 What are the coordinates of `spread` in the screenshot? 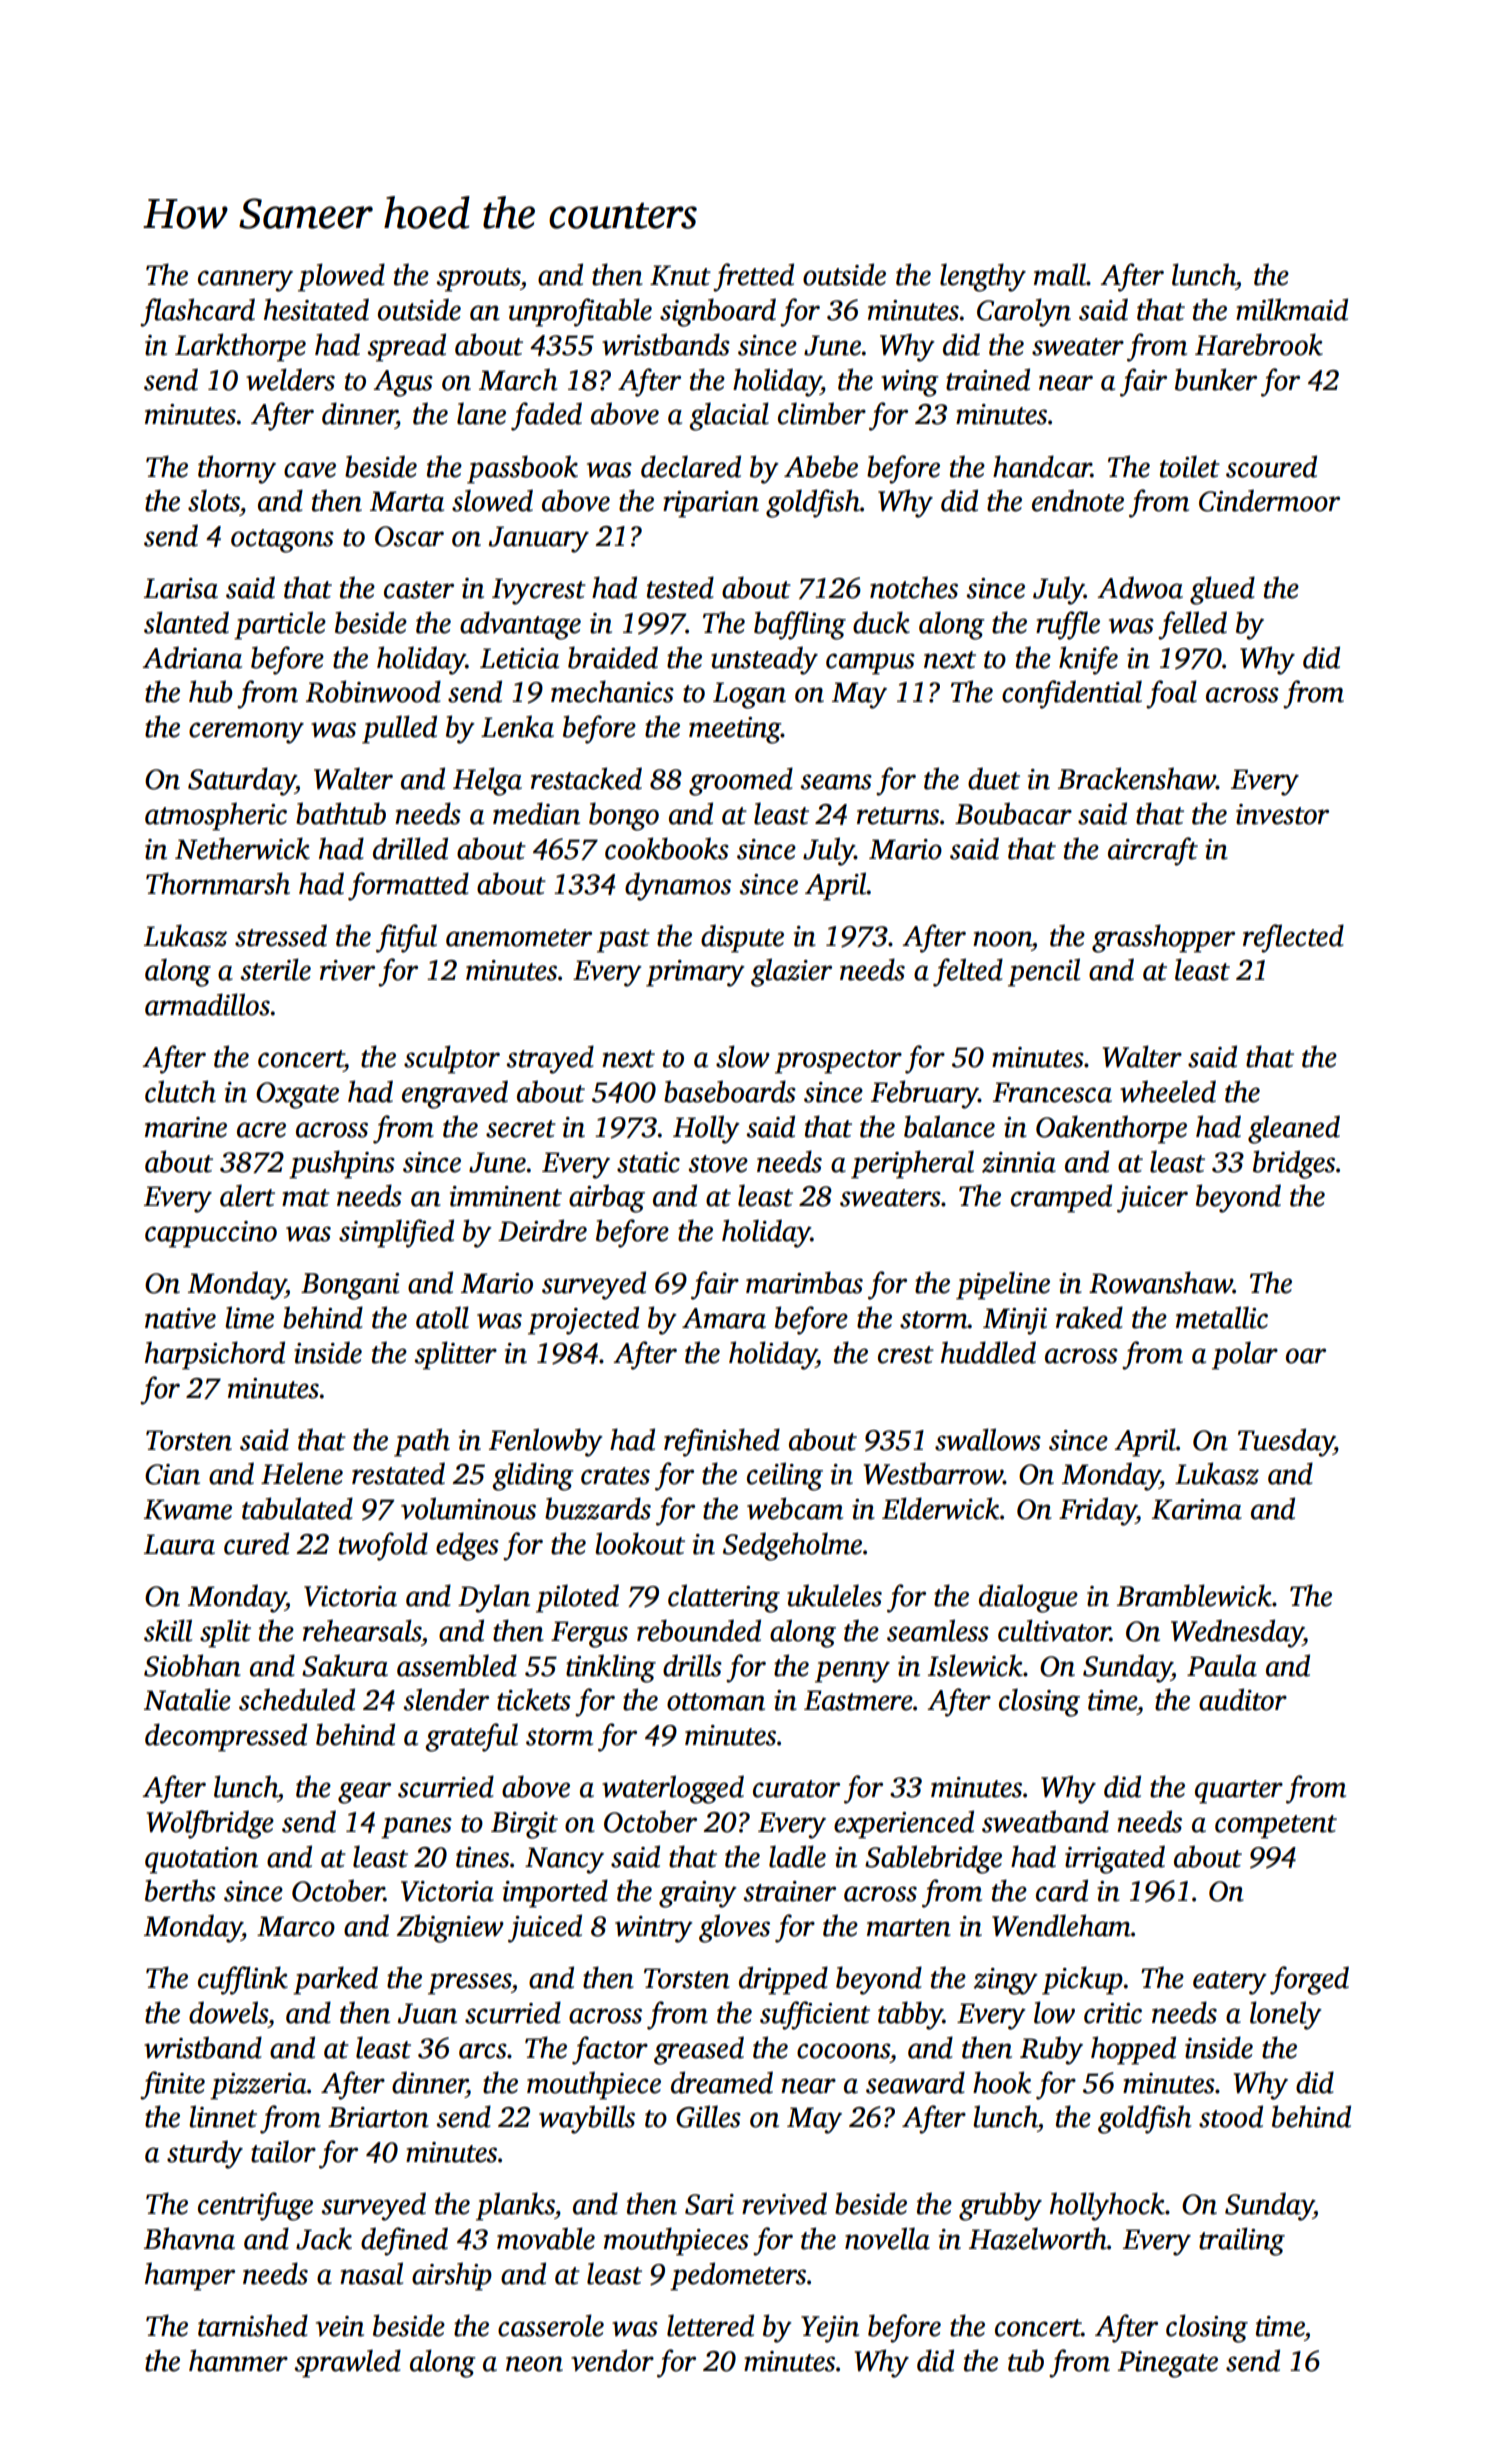 It's located at (406, 347).
